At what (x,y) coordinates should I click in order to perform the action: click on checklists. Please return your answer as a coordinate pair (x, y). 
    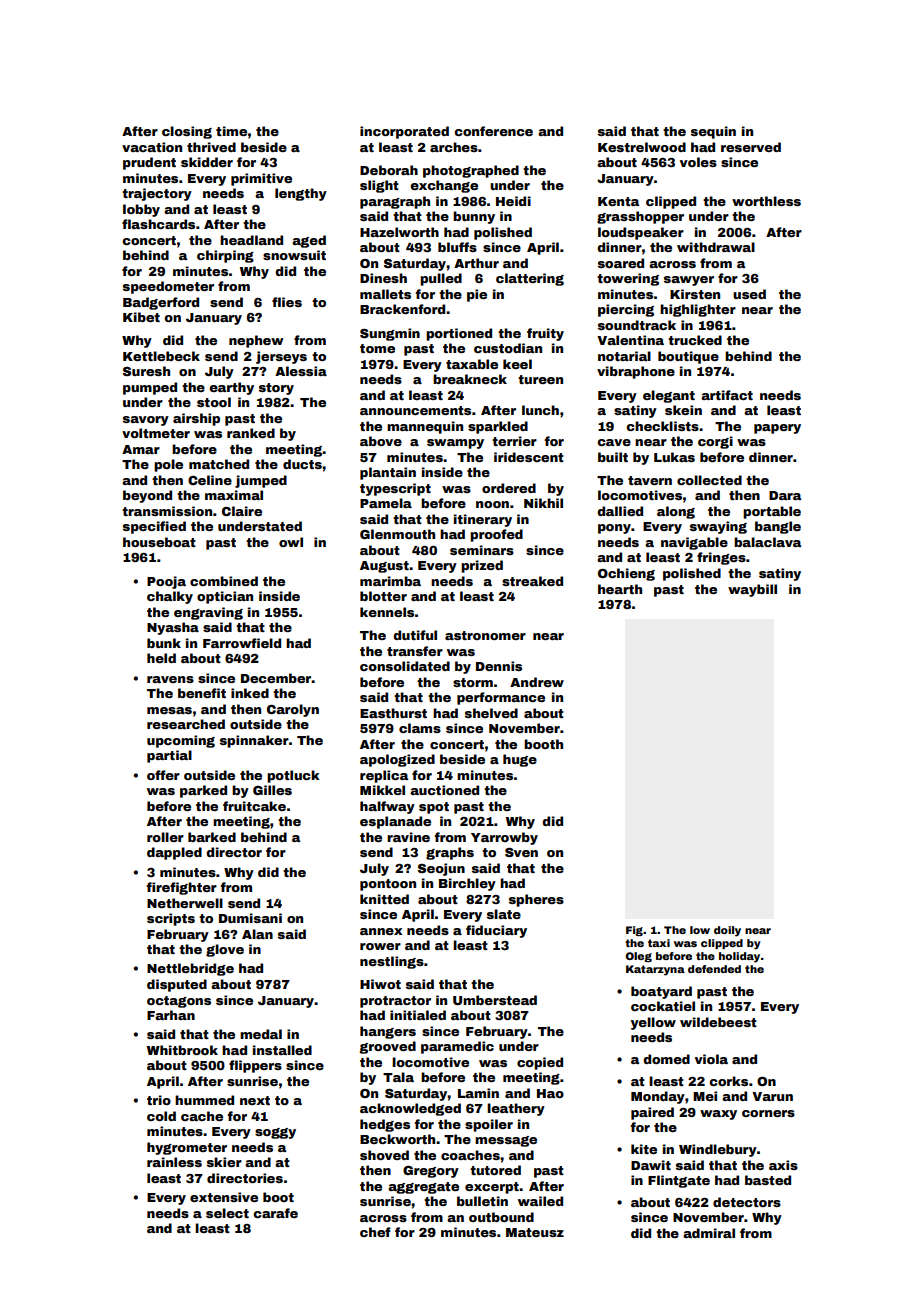
    Looking at the image, I should click on (662, 426).
